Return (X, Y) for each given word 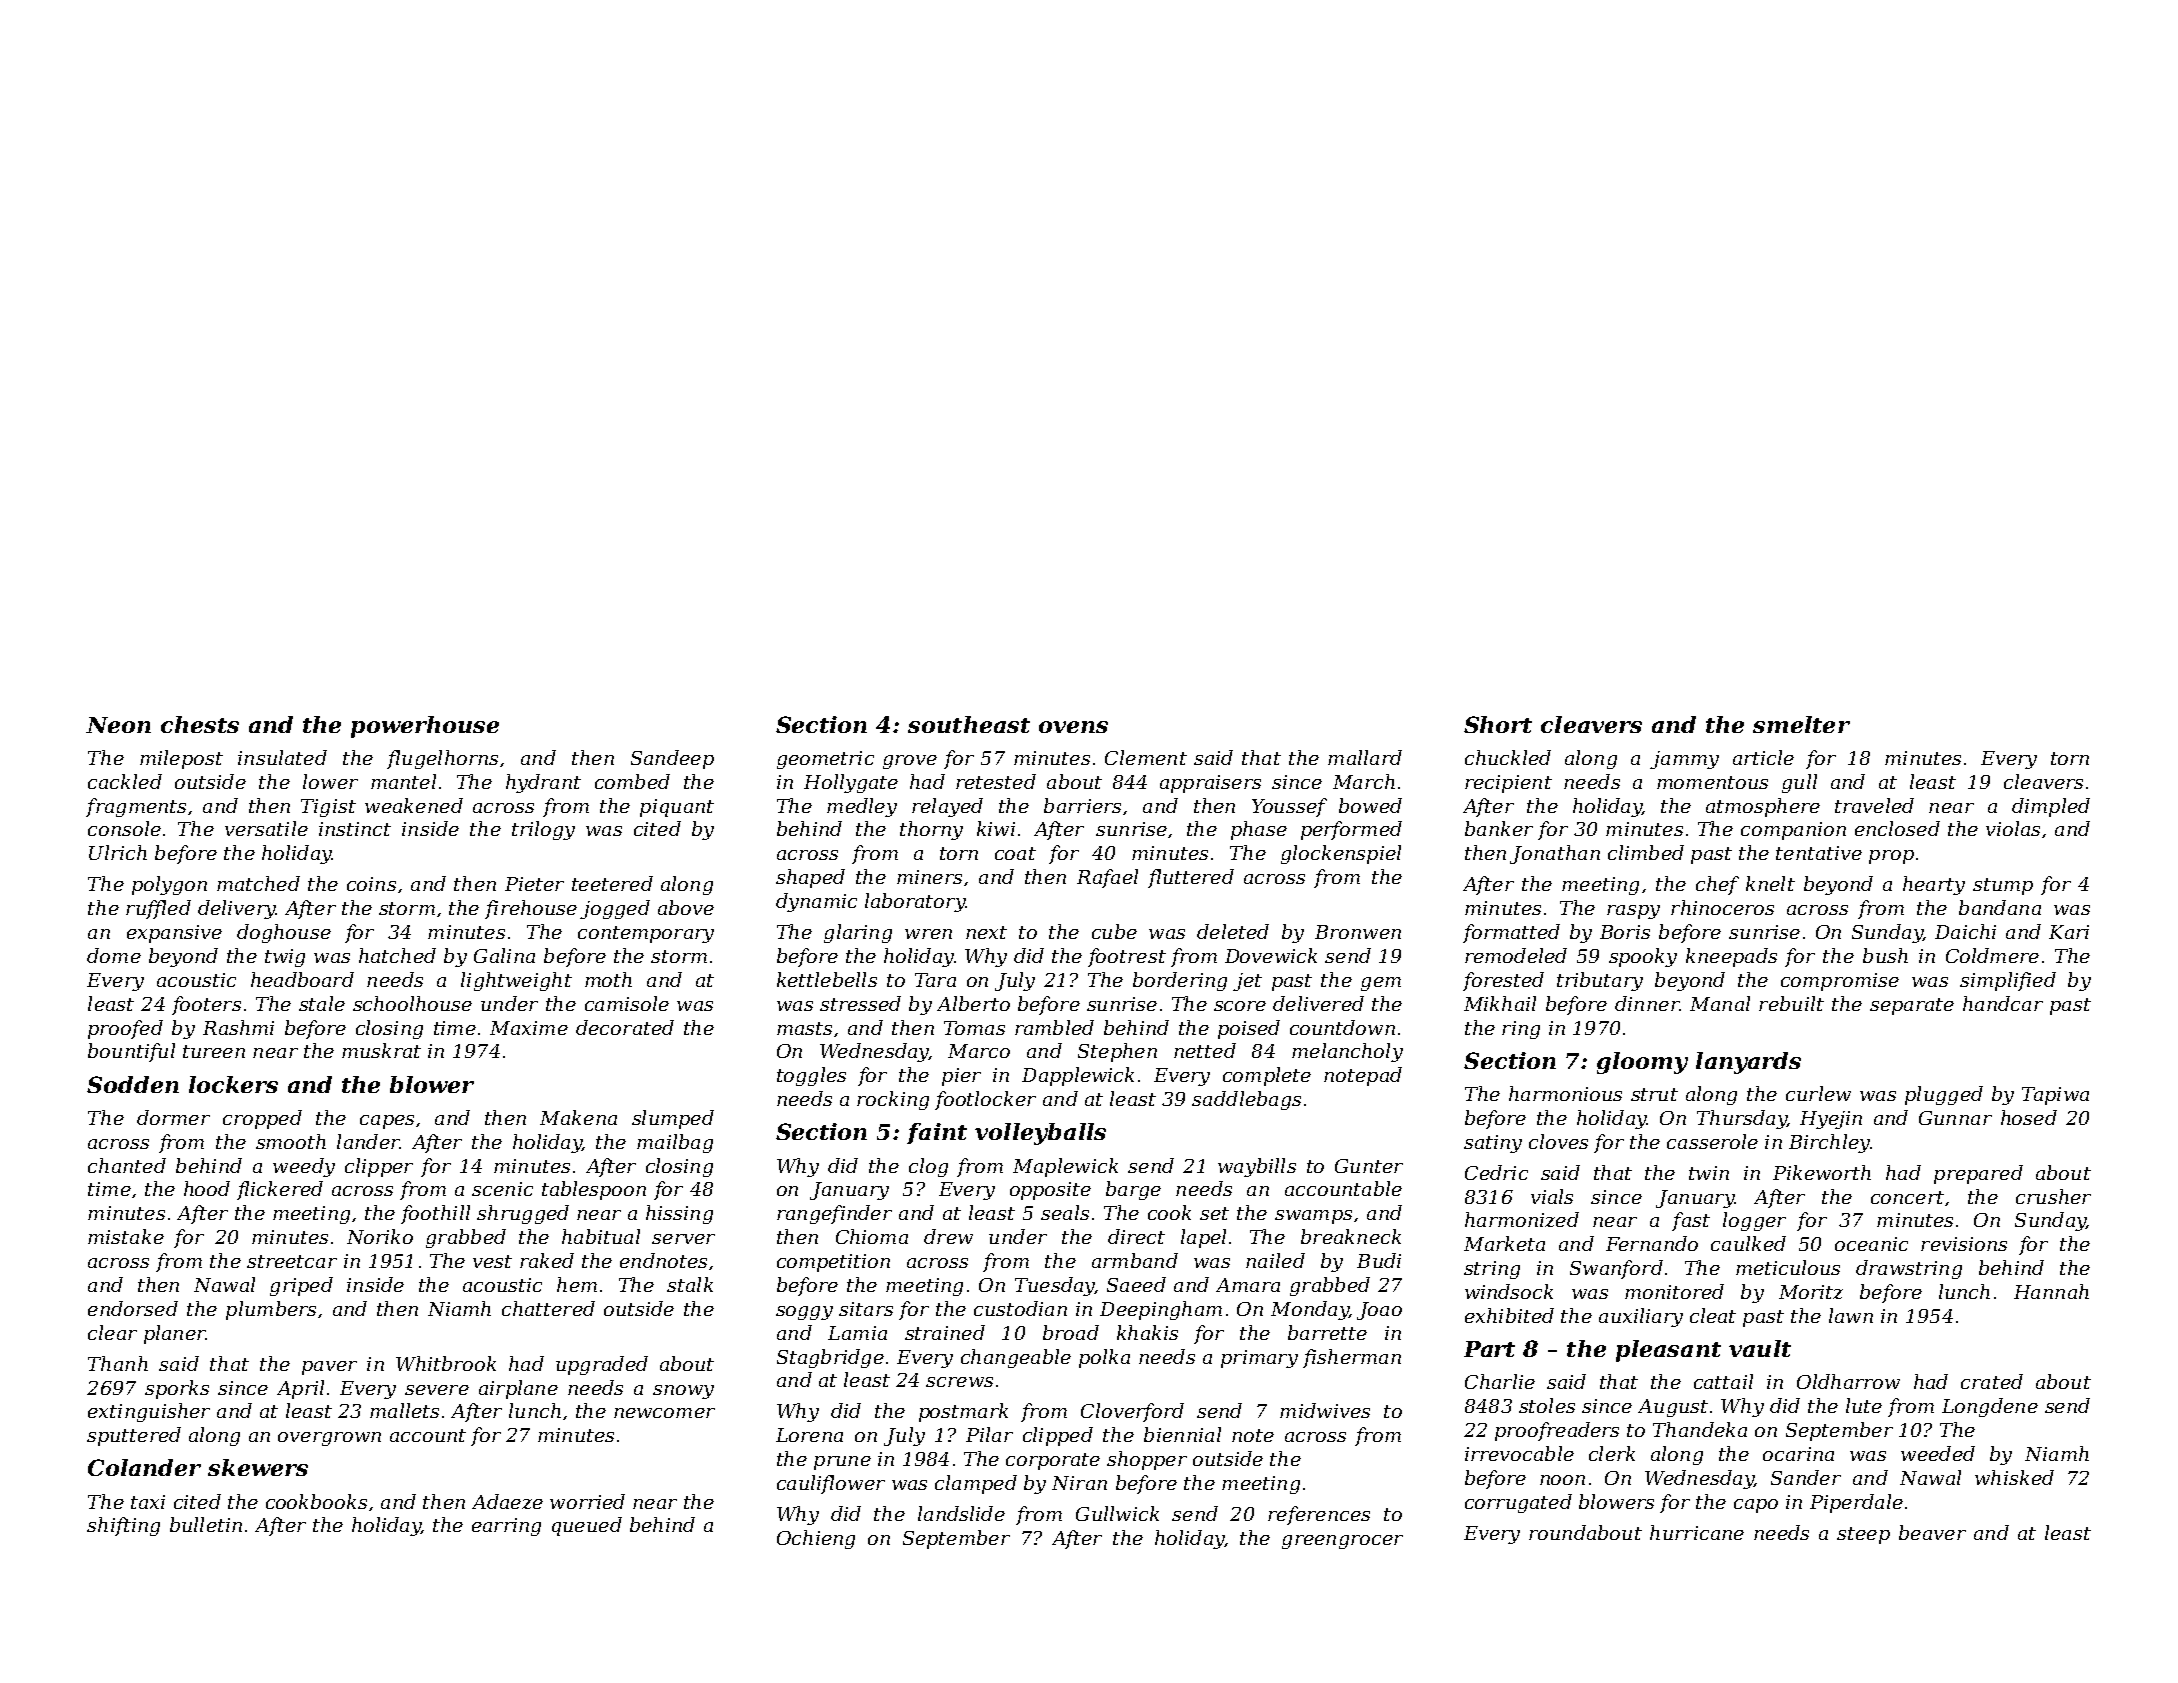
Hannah (2051, 1291)
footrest (1127, 957)
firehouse (531, 909)
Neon (118, 725)
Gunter (1369, 1166)
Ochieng (816, 1539)
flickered (280, 1190)
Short (1498, 724)
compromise (1840, 982)
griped (301, 1286)
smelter (1801, 724)
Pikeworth (1822, 1172)
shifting (123, 1526)
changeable (1016, 1358)
